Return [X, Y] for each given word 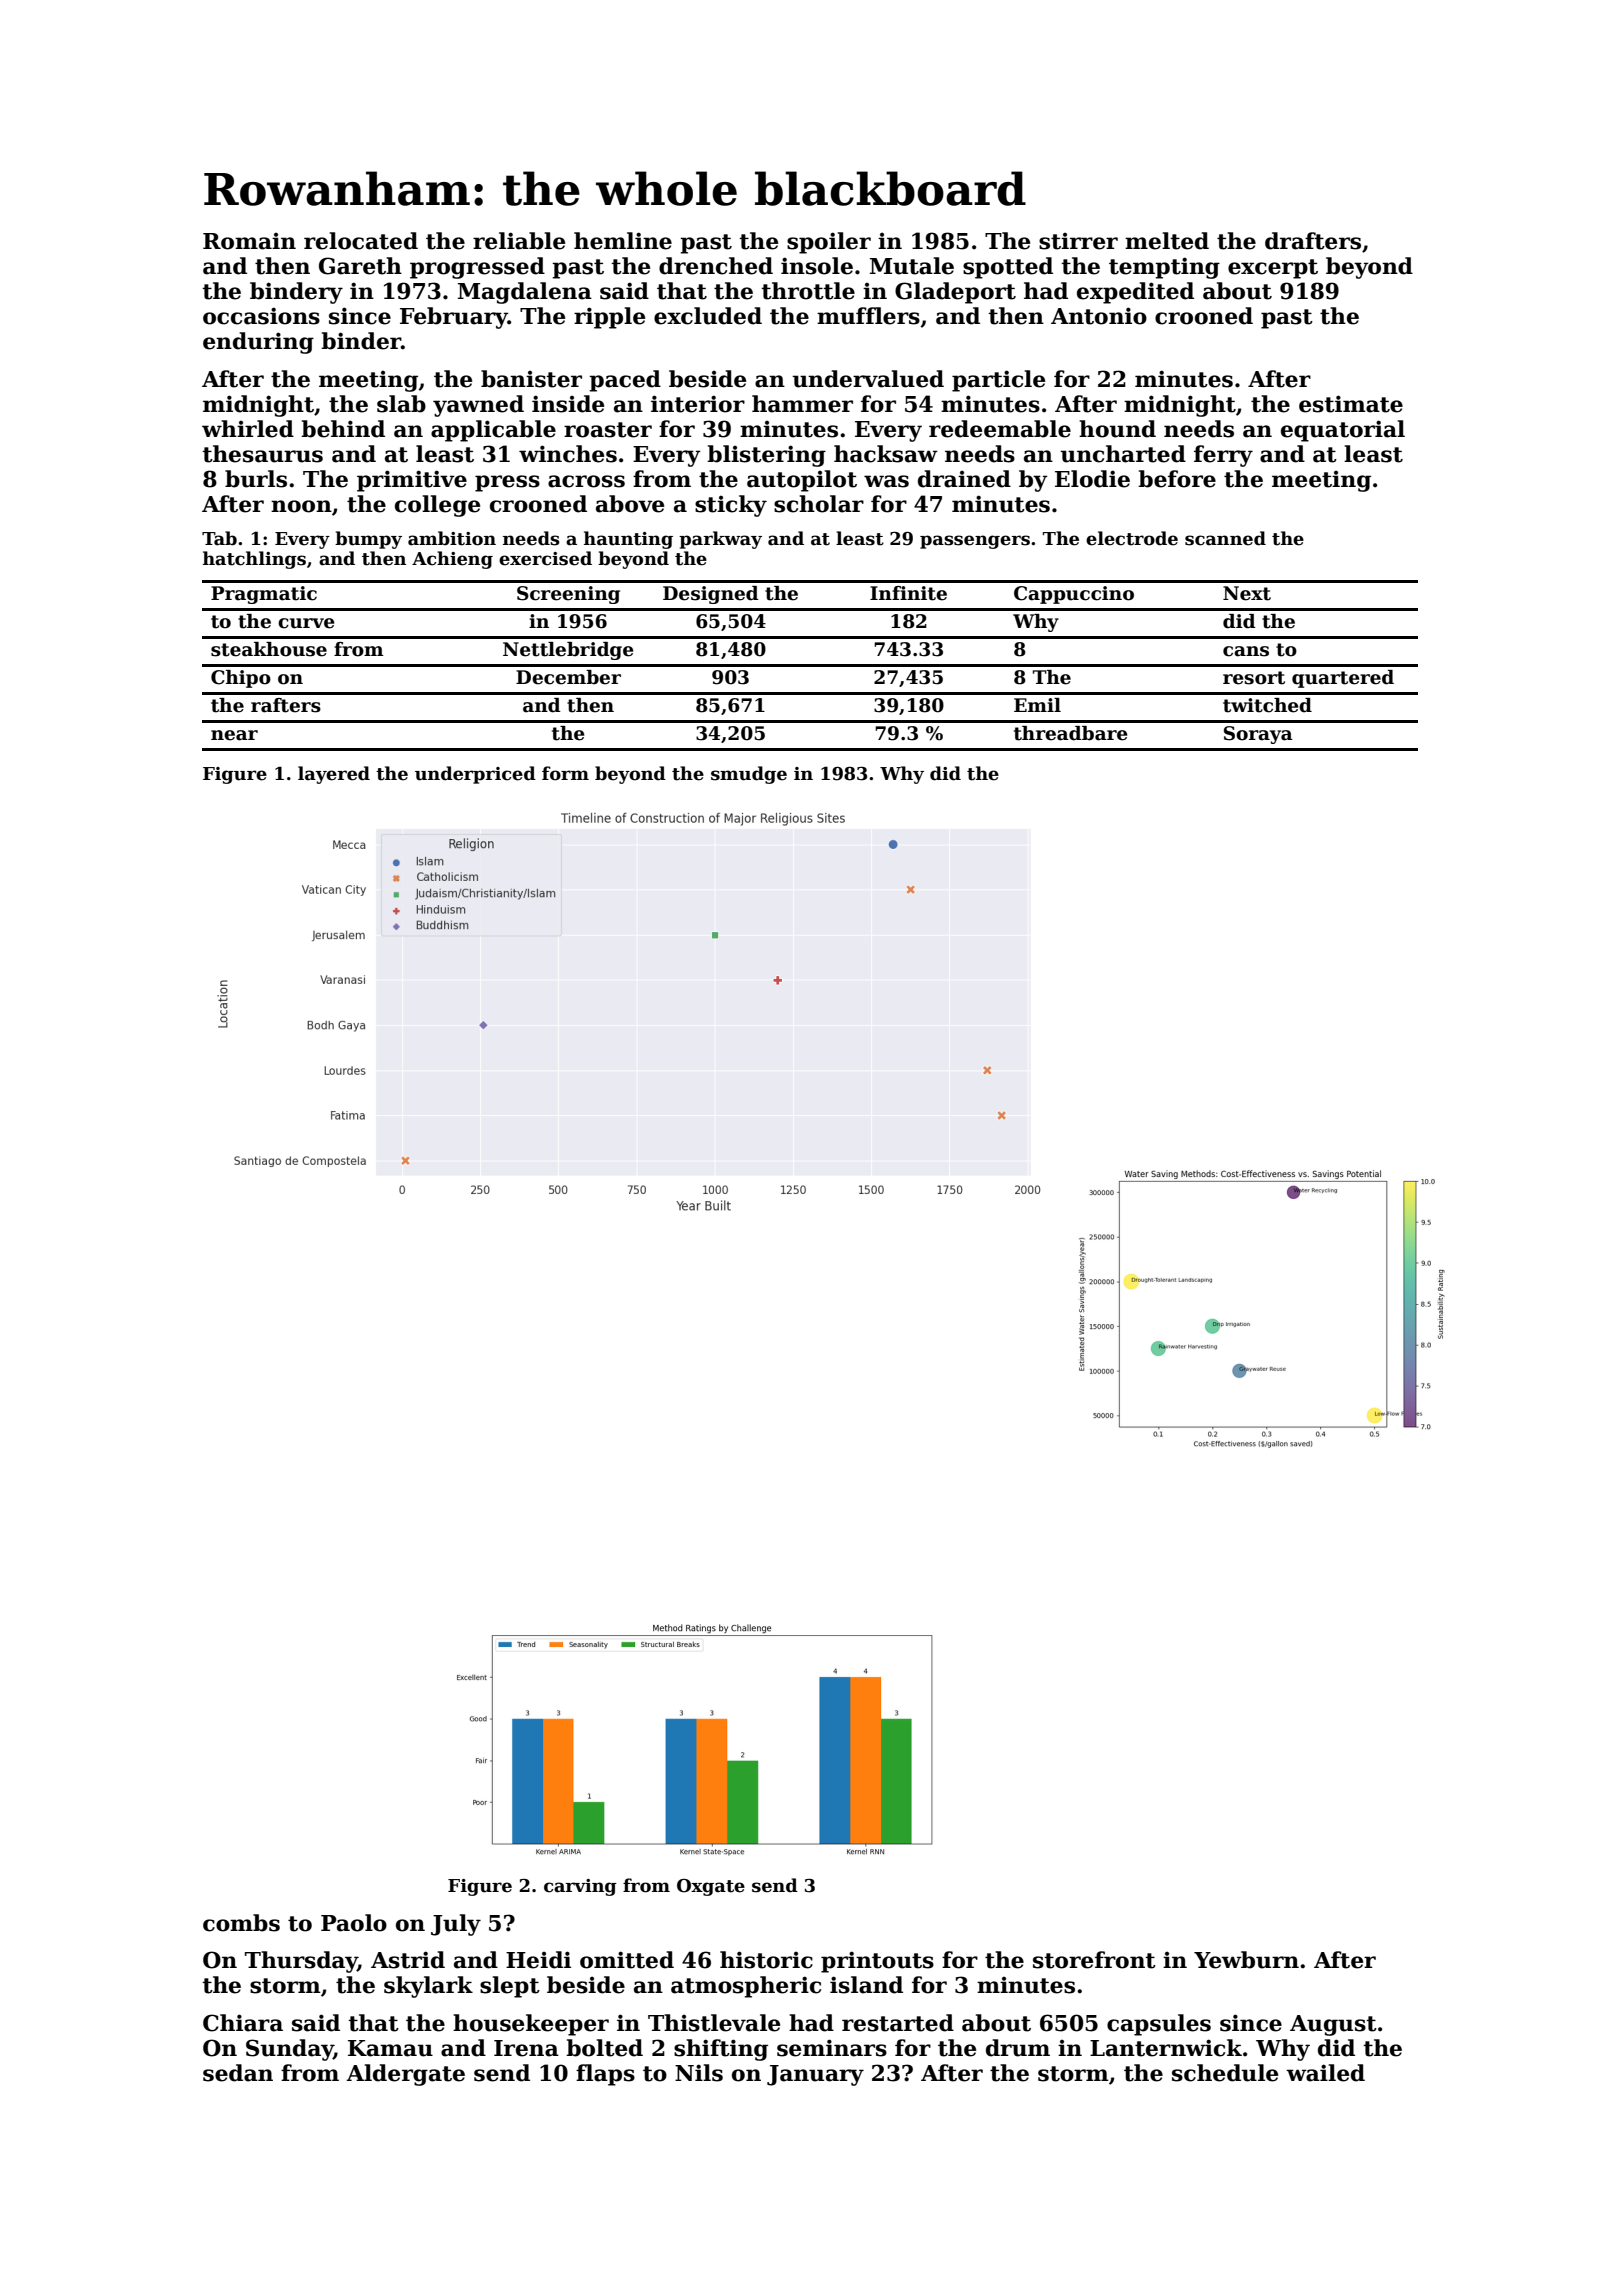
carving [580, 1887]
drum [1018, 2048]
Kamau [390, 2048]
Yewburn [1246, 1960]
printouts [877, 1962]
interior [698, 404]
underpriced [475, 775]
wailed [1325, 2073]
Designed [711, 595]
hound [1117, 429]
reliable [519, 241]
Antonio [1099, 316]
